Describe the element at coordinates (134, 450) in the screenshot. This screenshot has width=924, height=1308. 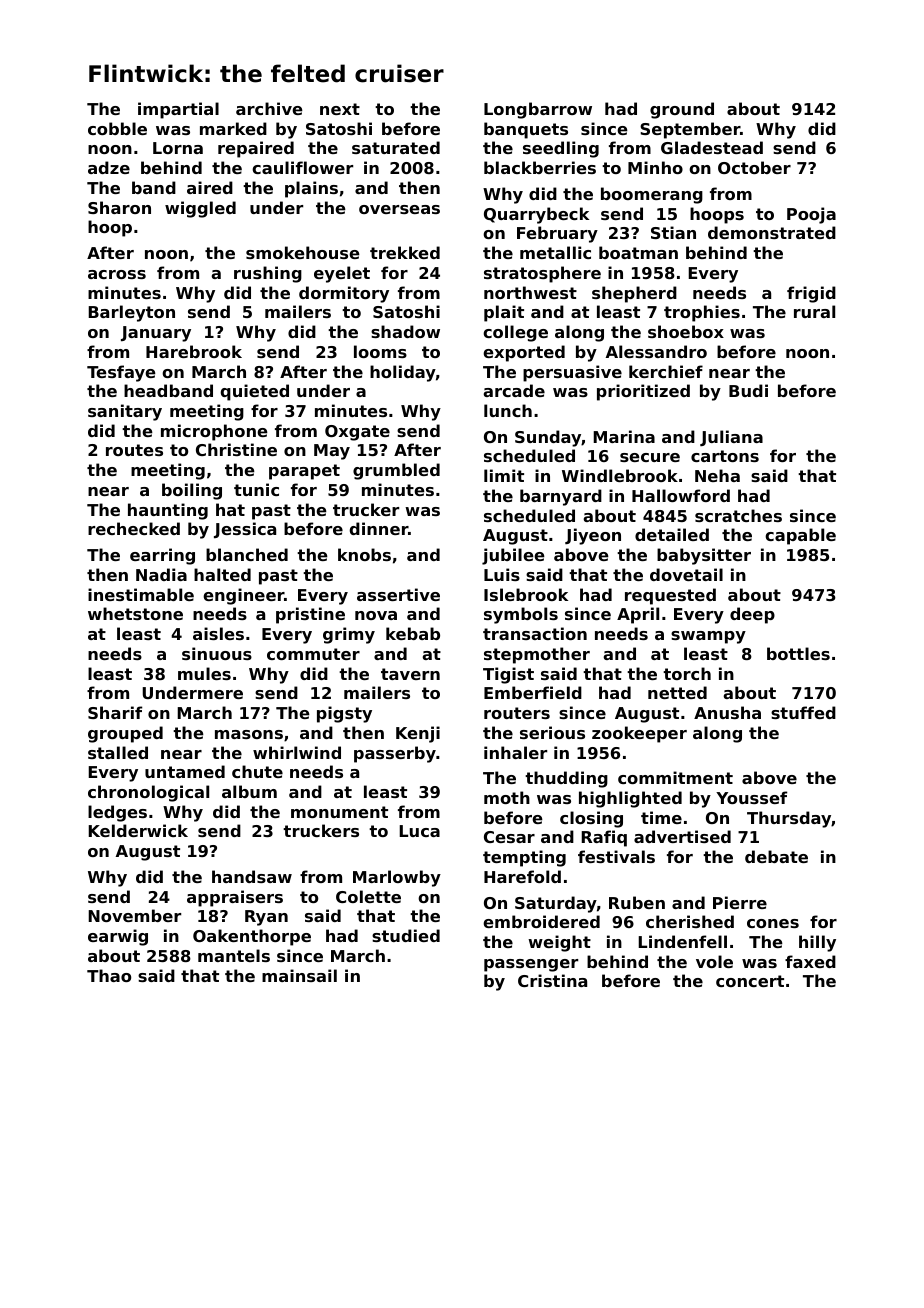
I see `routes` at that location.
